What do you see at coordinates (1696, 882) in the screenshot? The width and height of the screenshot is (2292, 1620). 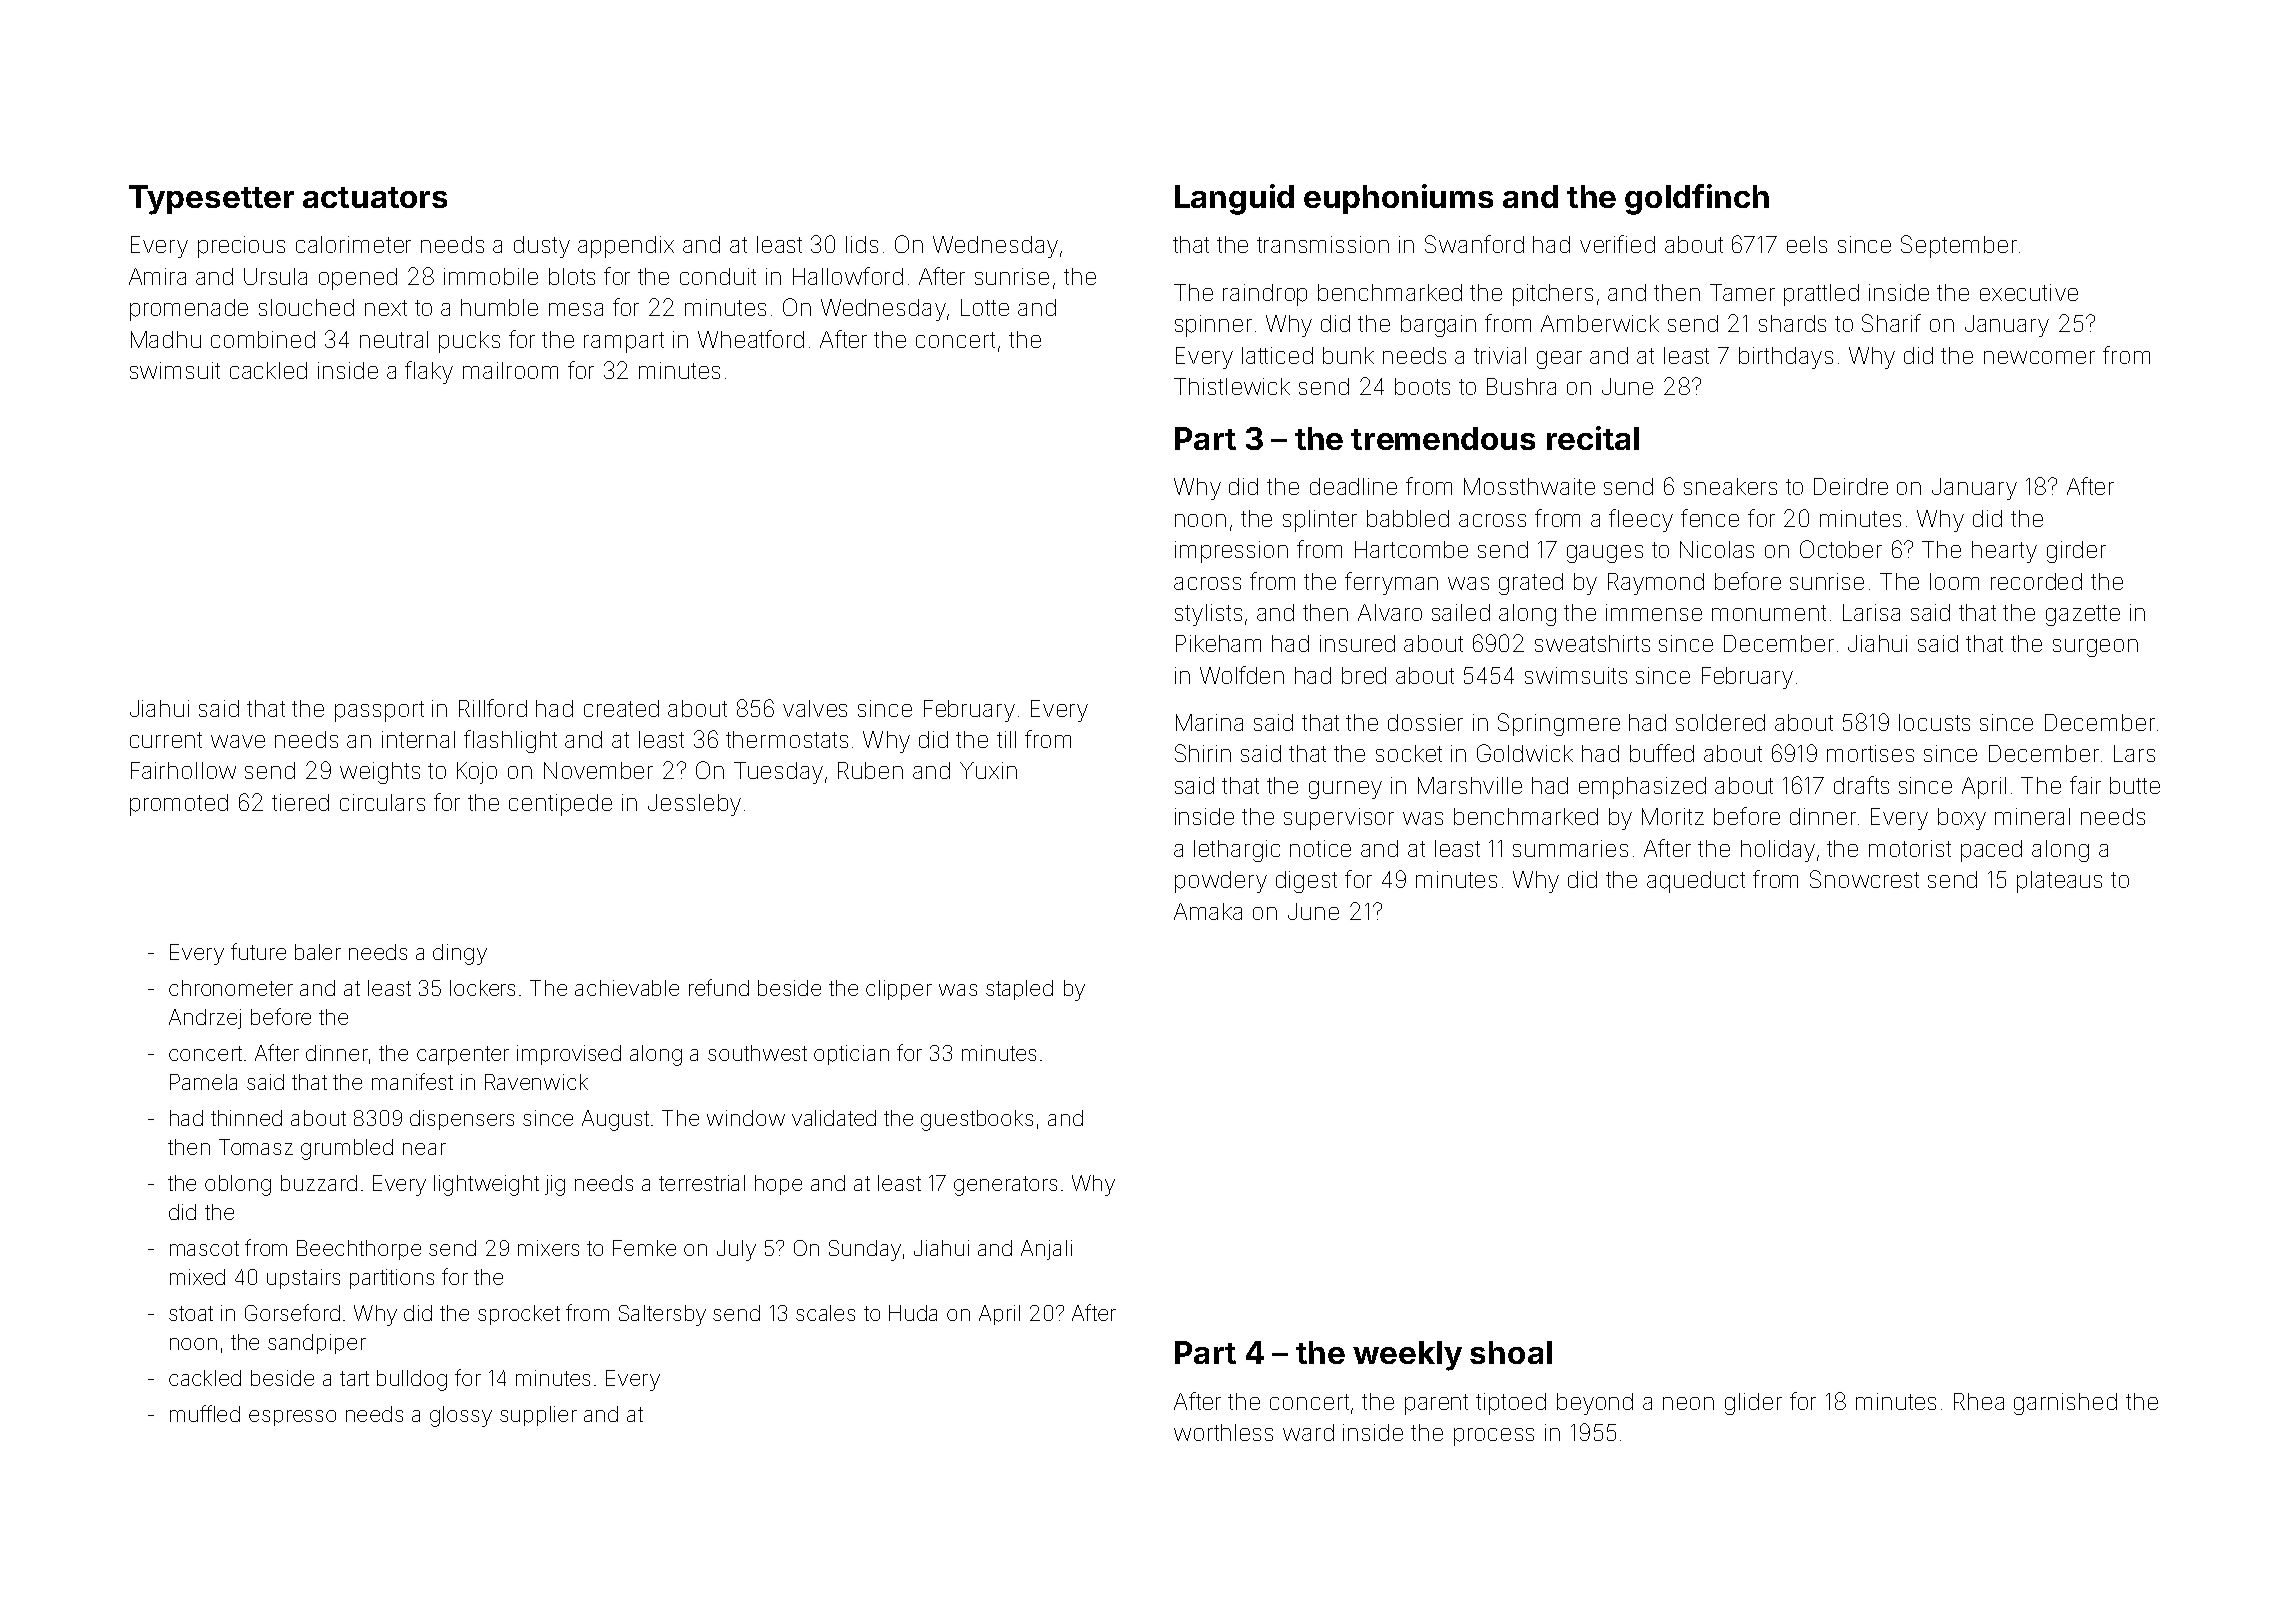 I see `aqueduct` at bounding box center [1696, 882].
